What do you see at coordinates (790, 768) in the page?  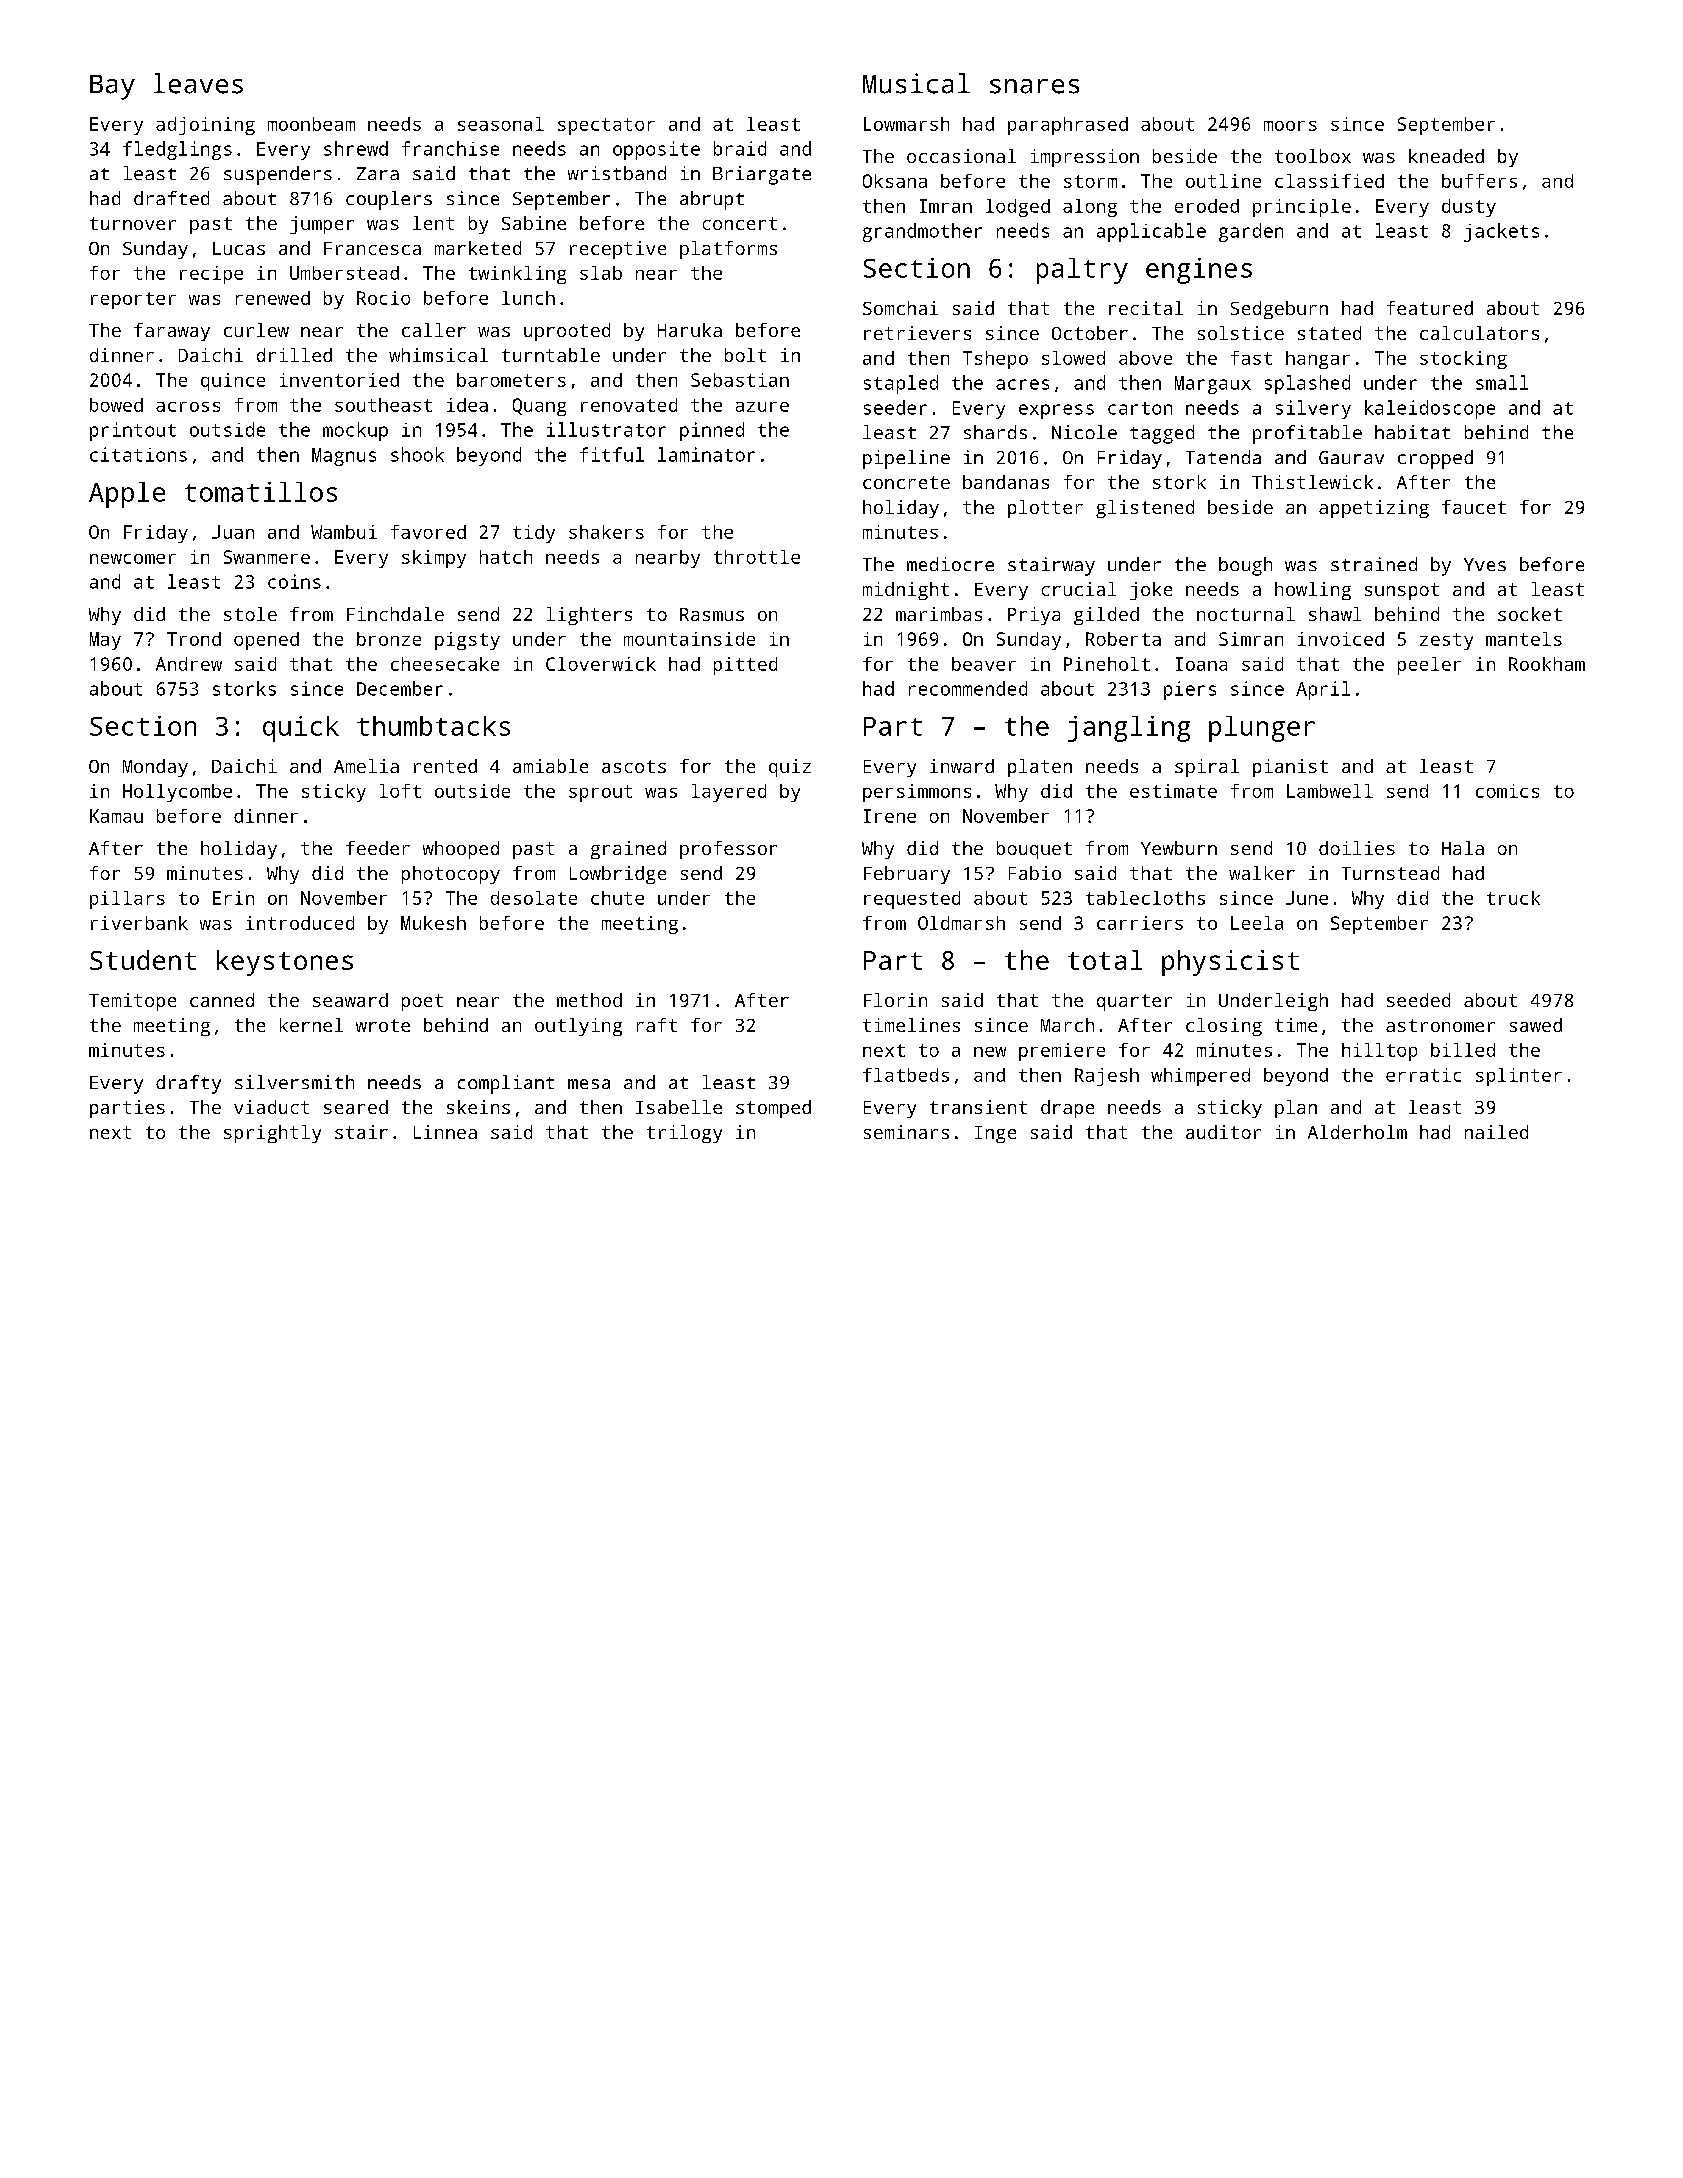 I see `quiz` at bounding box center [790, 768].
